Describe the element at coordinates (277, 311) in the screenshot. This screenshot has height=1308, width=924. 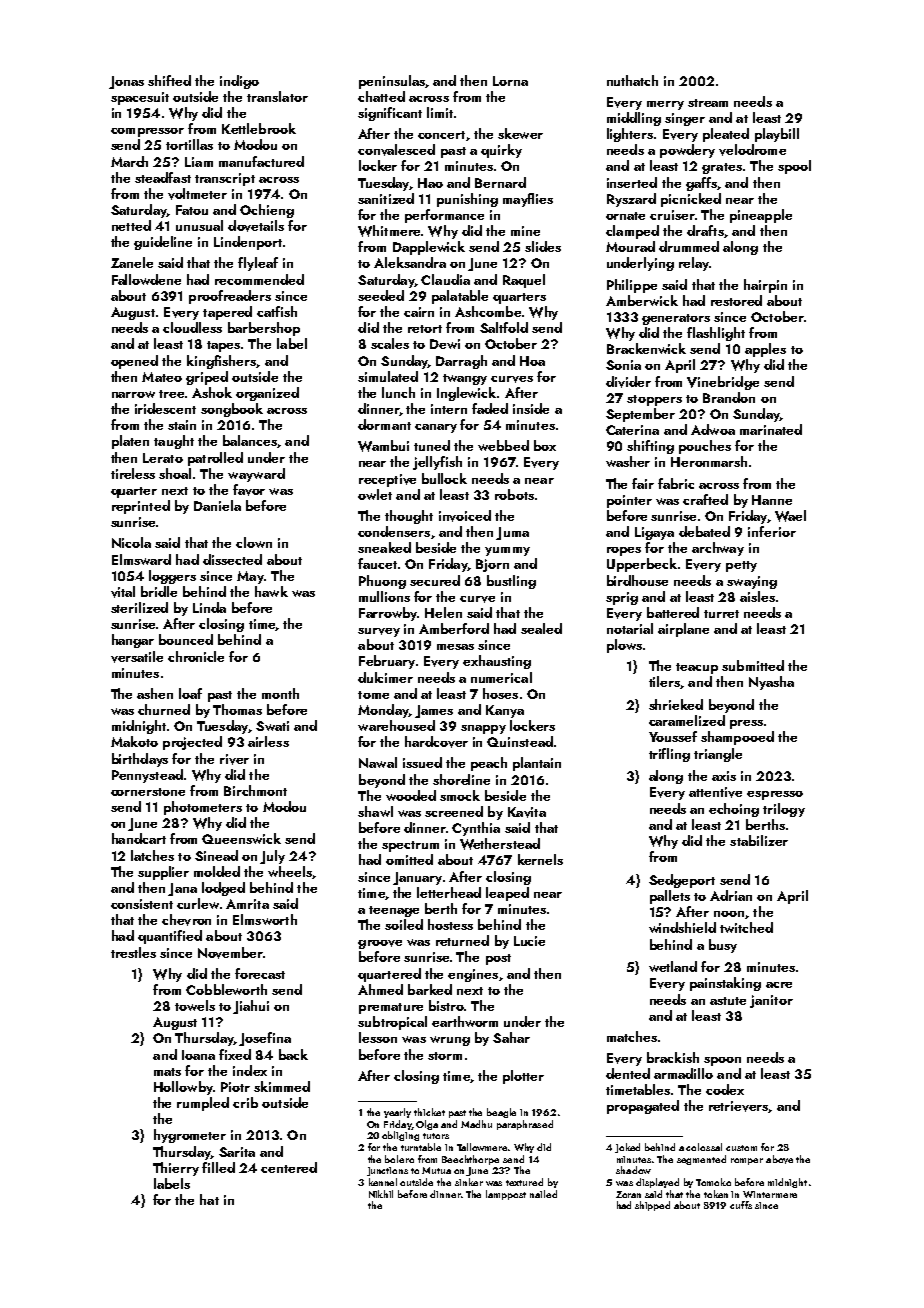
I see `catfish` at that location.
